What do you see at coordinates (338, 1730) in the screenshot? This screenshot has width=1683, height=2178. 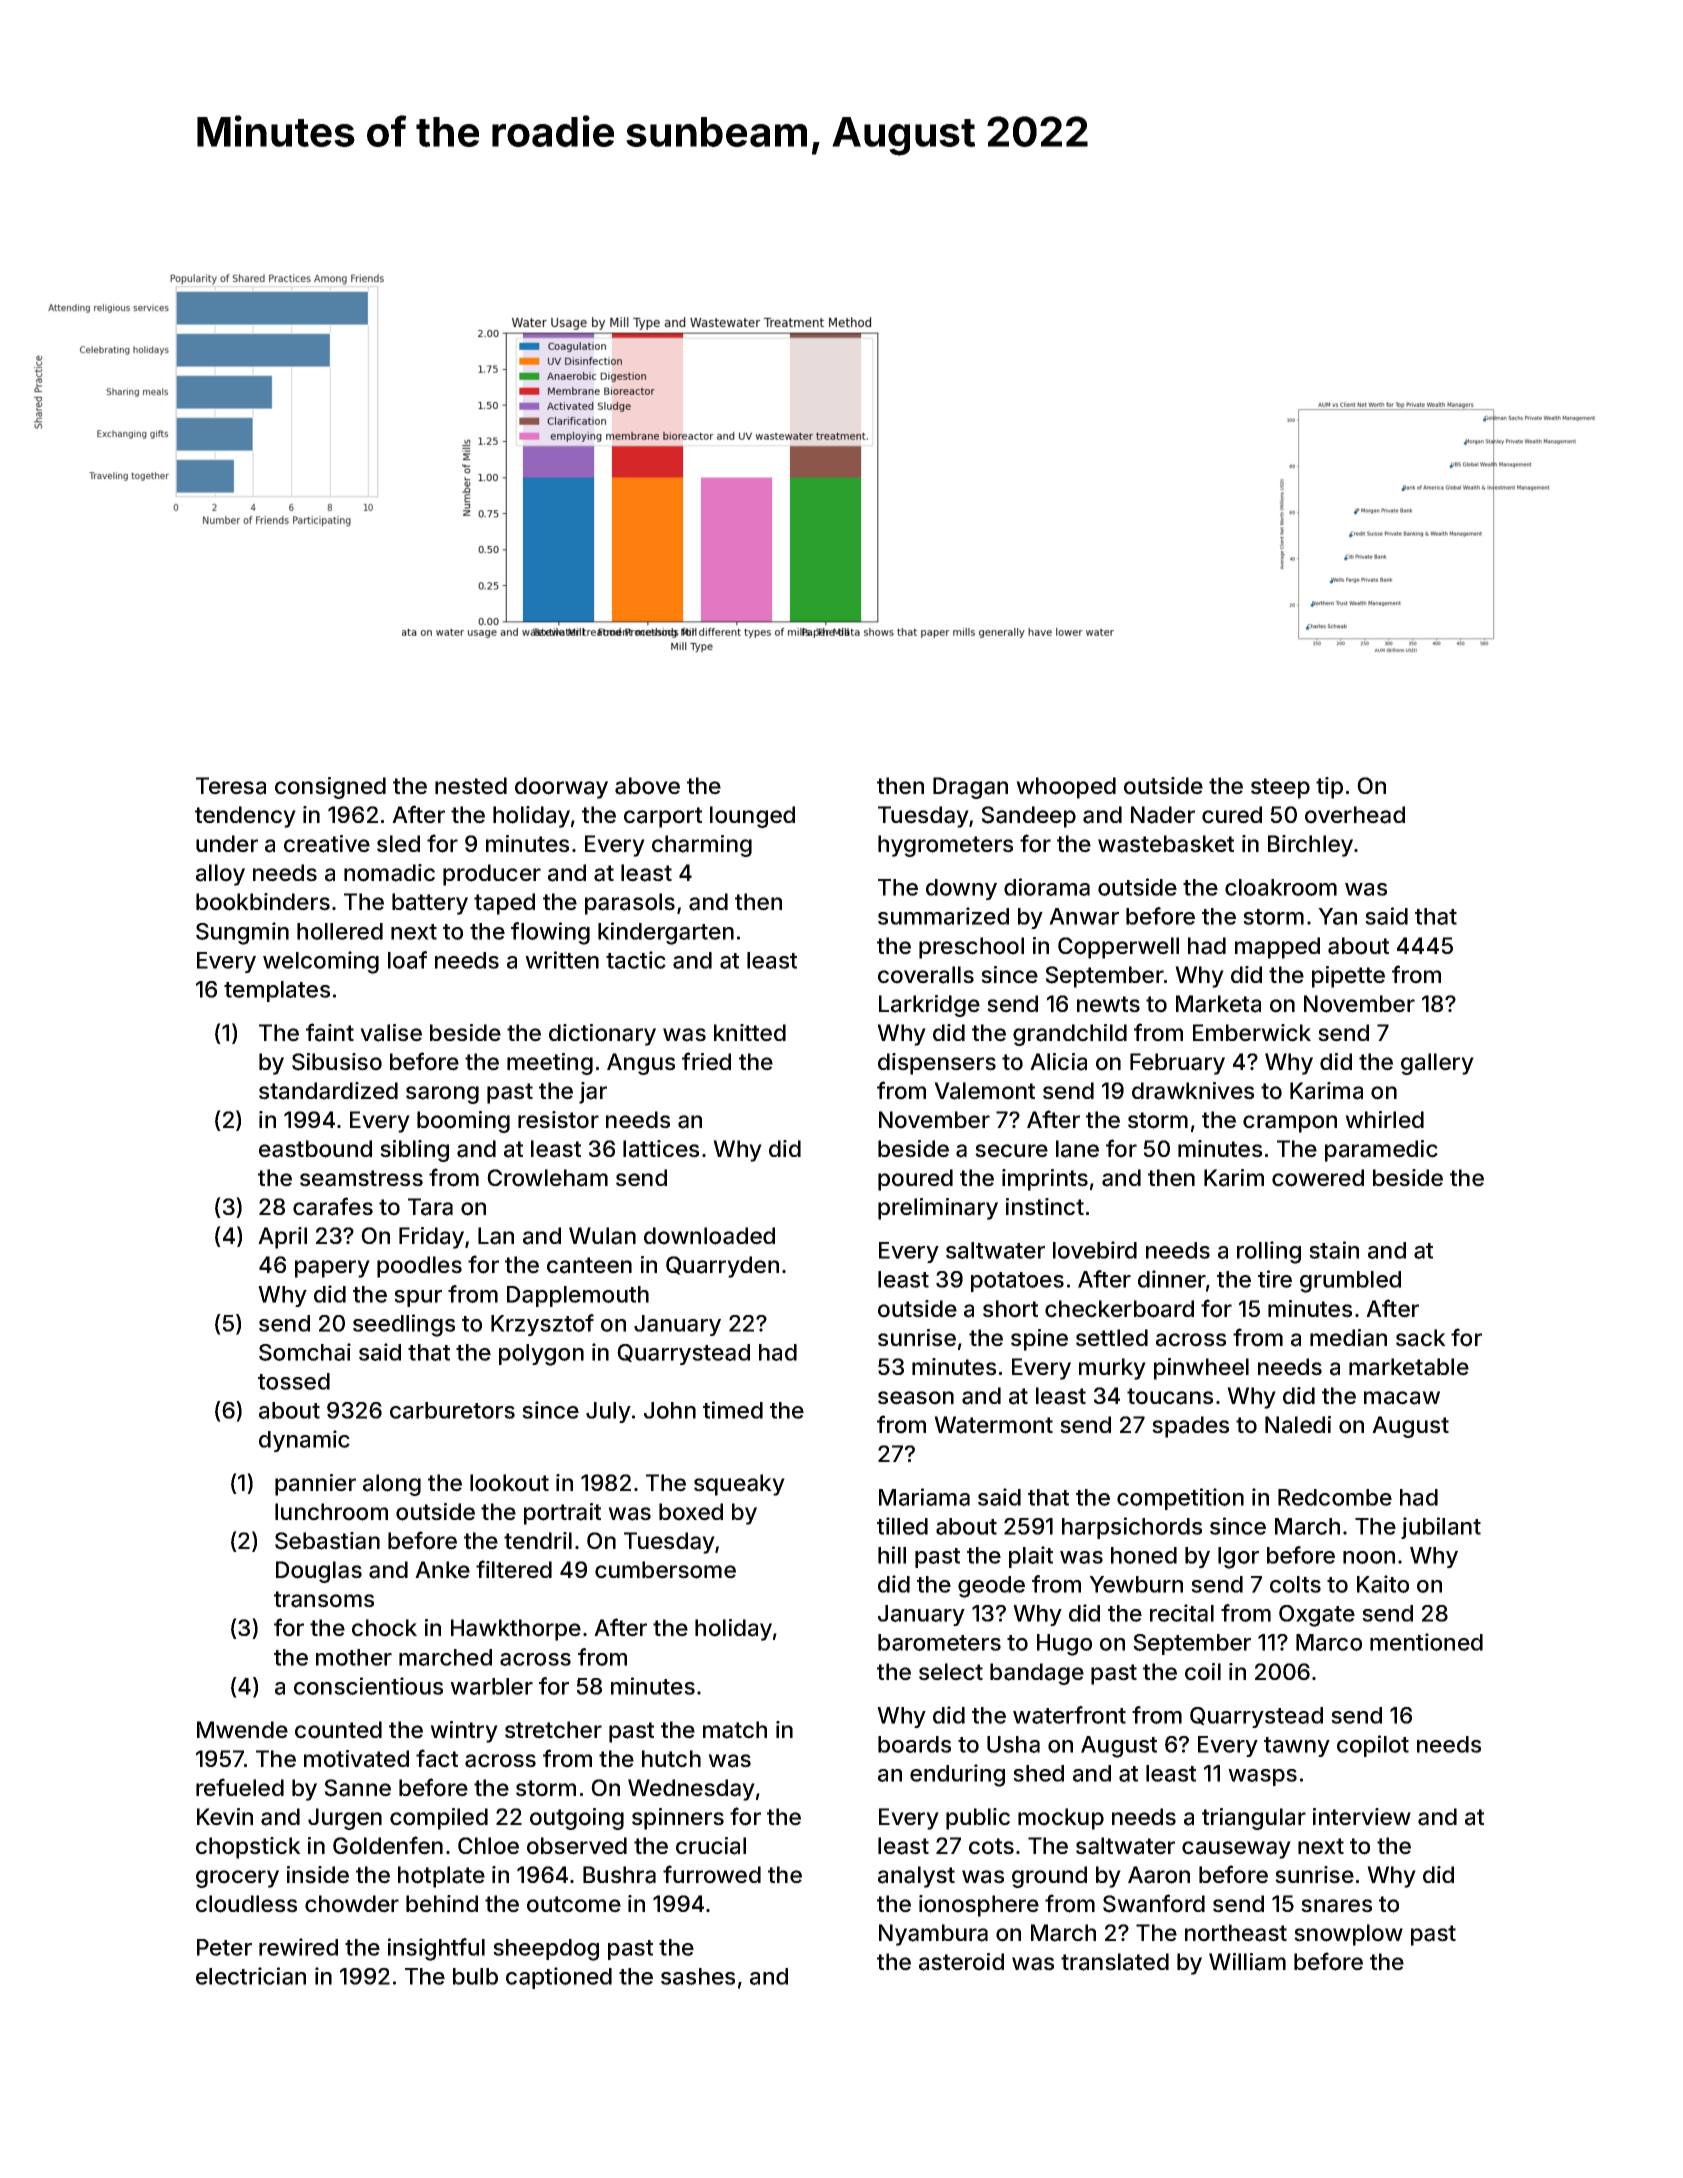 I see `counted` at bounding box center [338, 1730].
